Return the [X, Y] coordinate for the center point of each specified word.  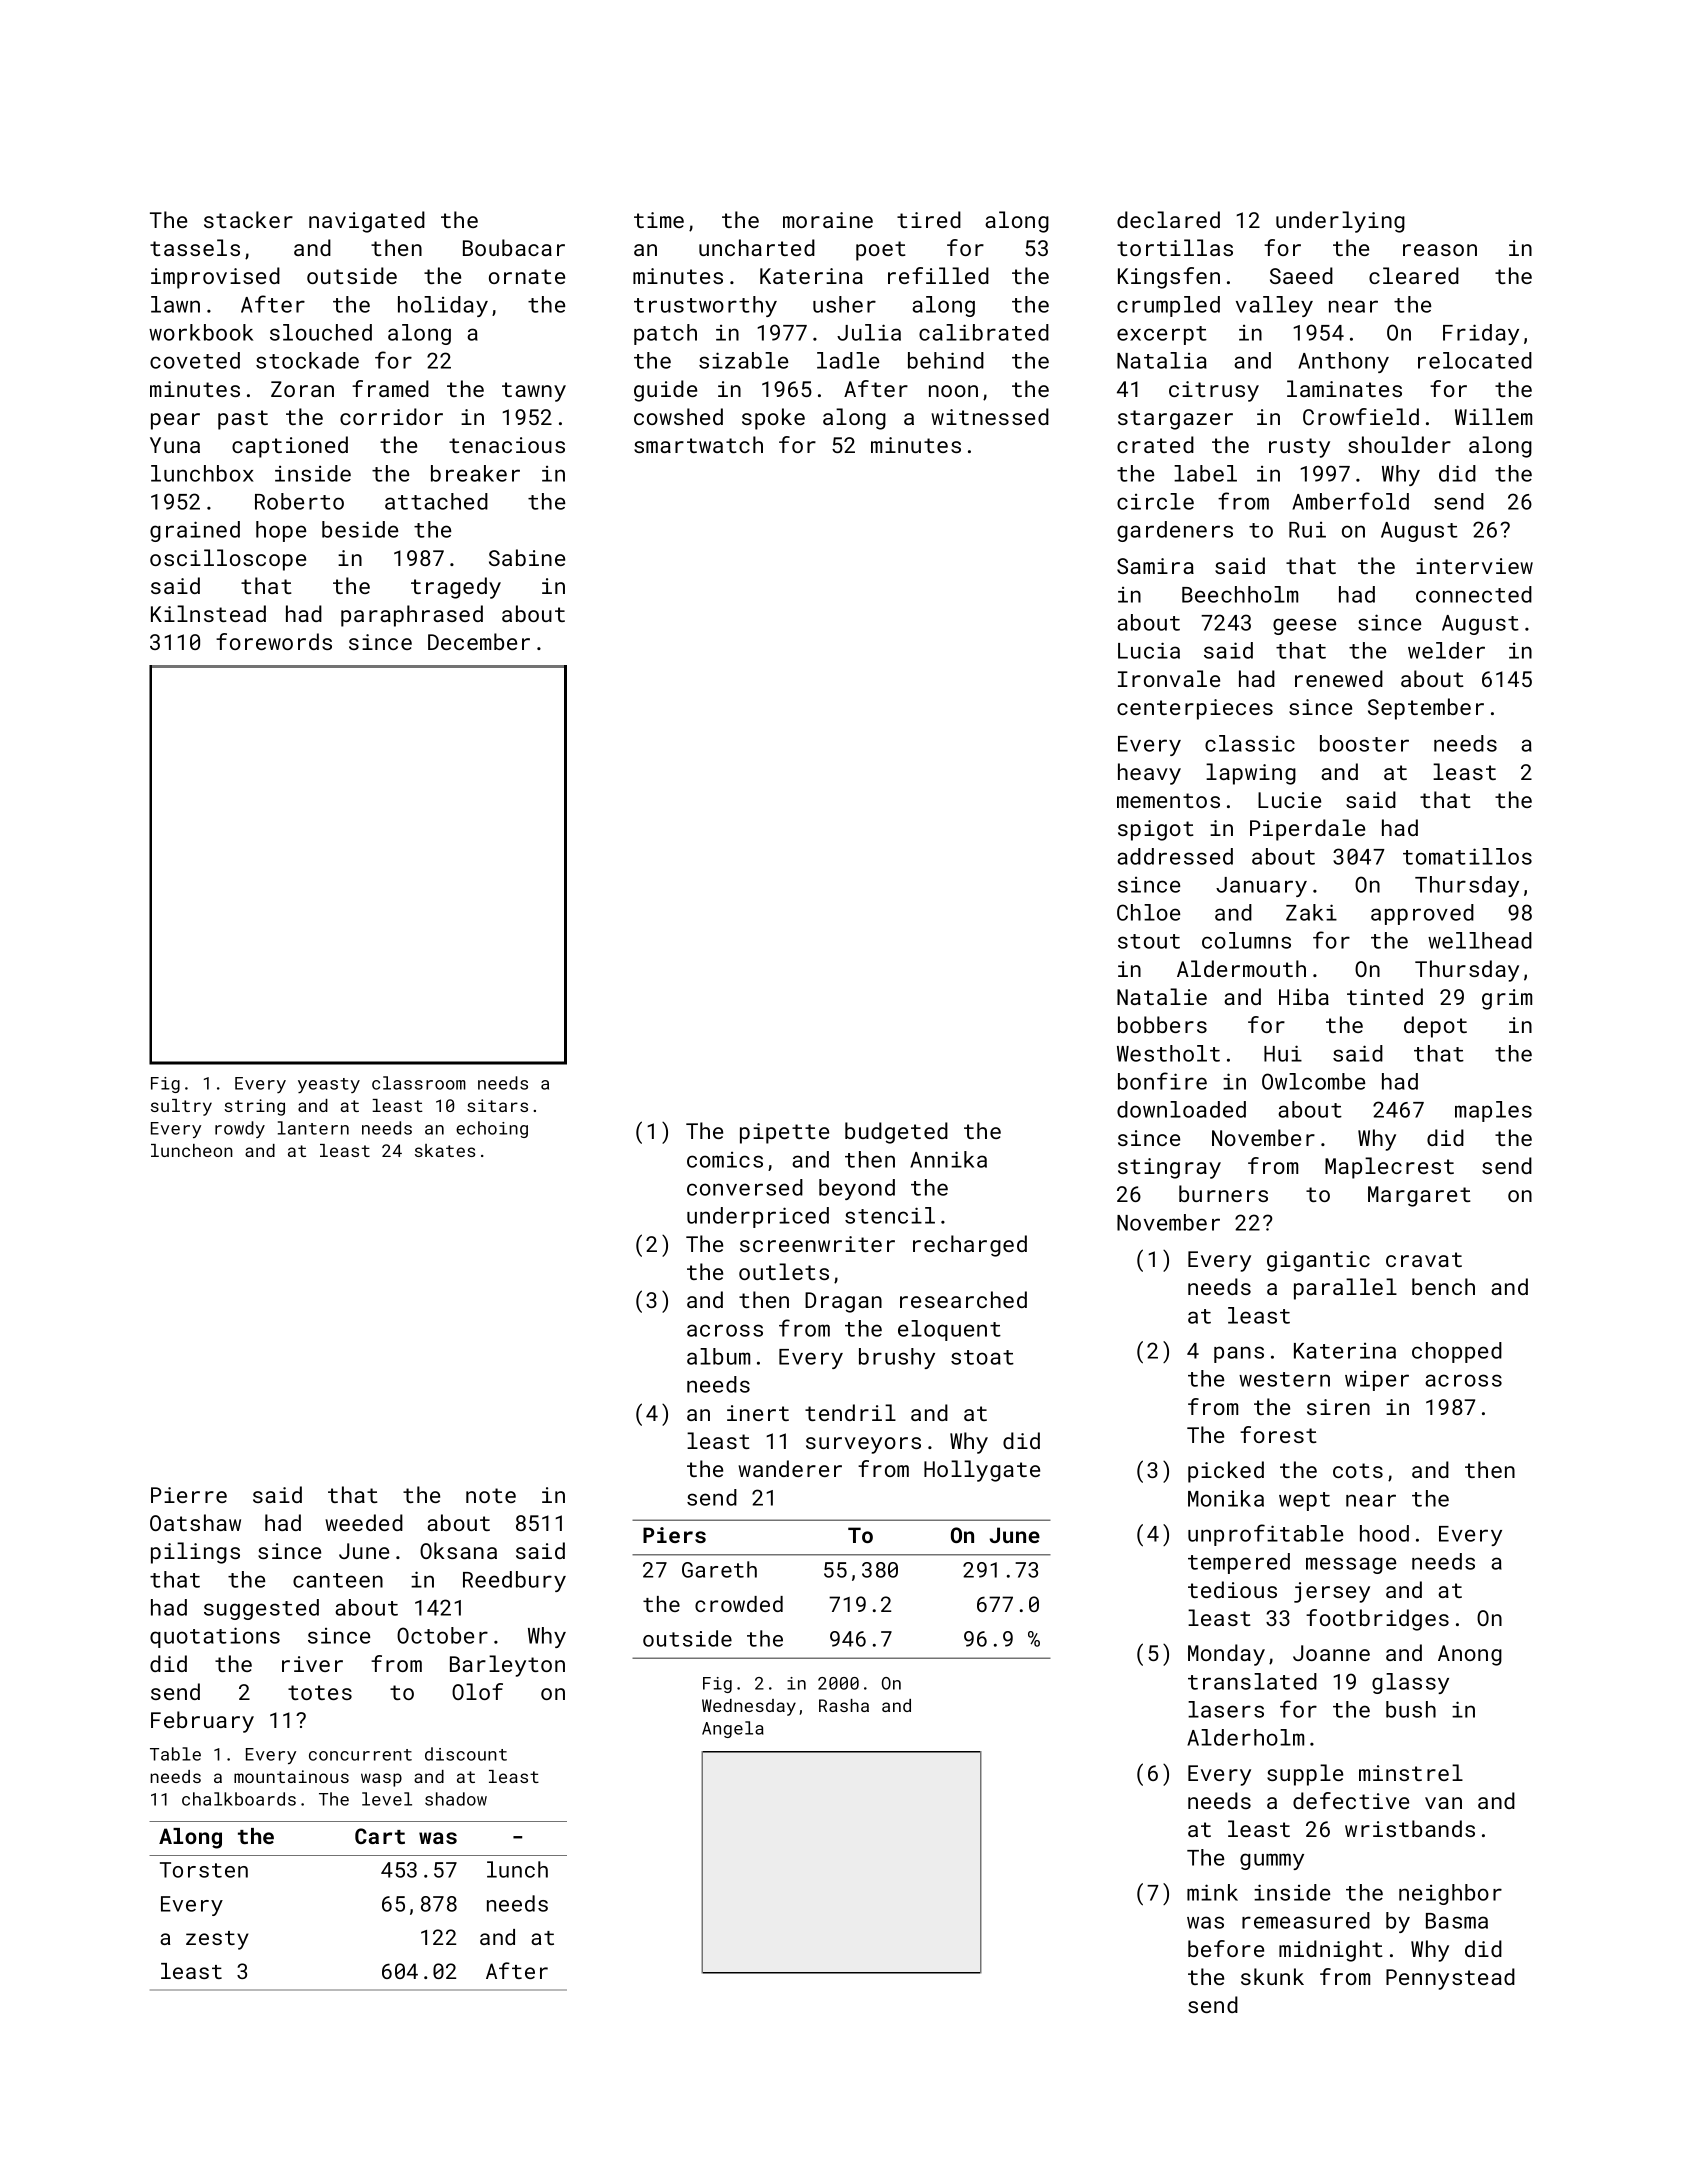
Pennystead [1450, 1979]
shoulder [1399, 444]
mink [1212, 1892]
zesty [217, 1940]
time [659, 220]
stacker [248, 219]
